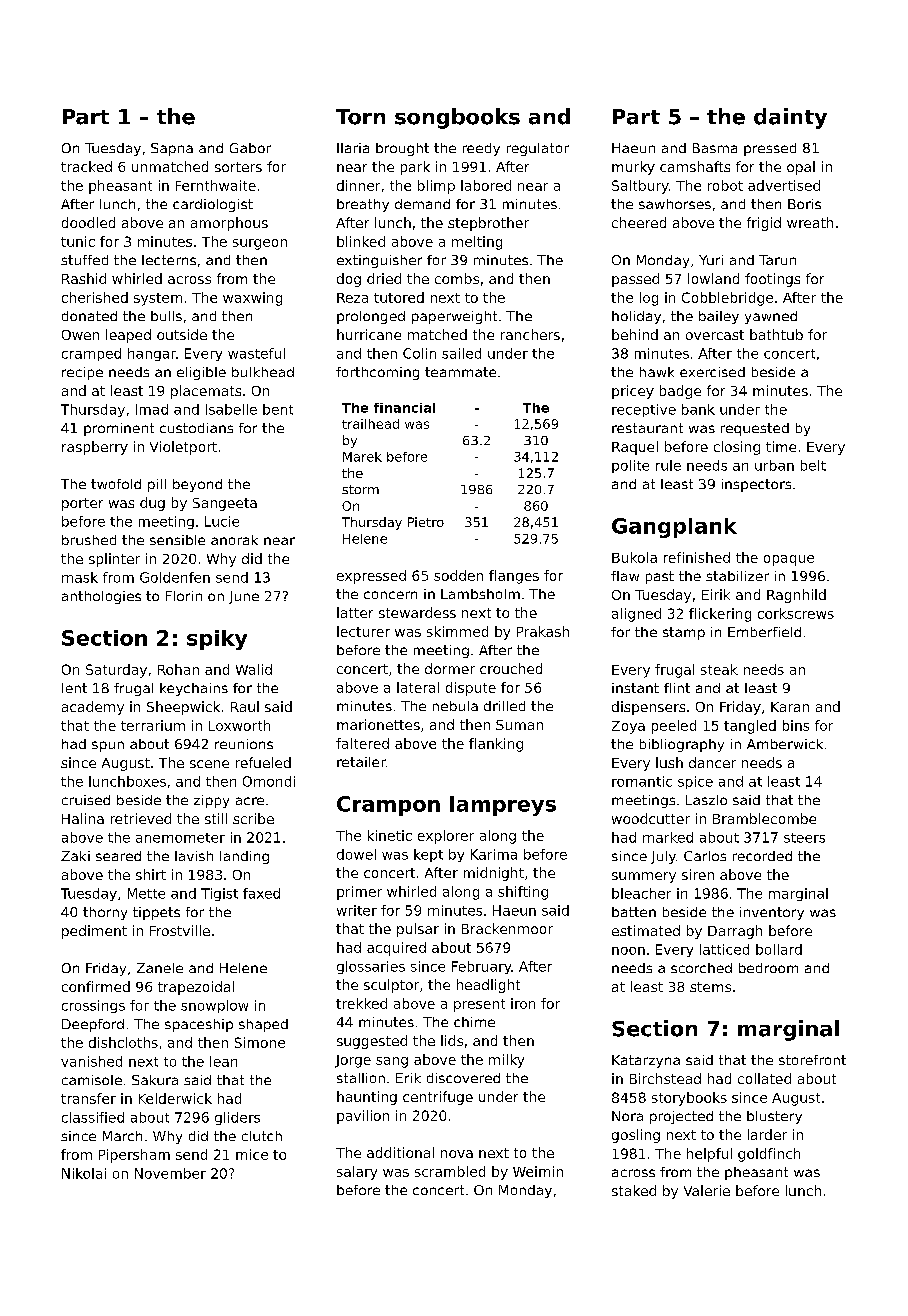 The width and height of the page is (908, 1316). Describe the element at coordinates (169, 260) in the page. I see `lecterns` at that location.
